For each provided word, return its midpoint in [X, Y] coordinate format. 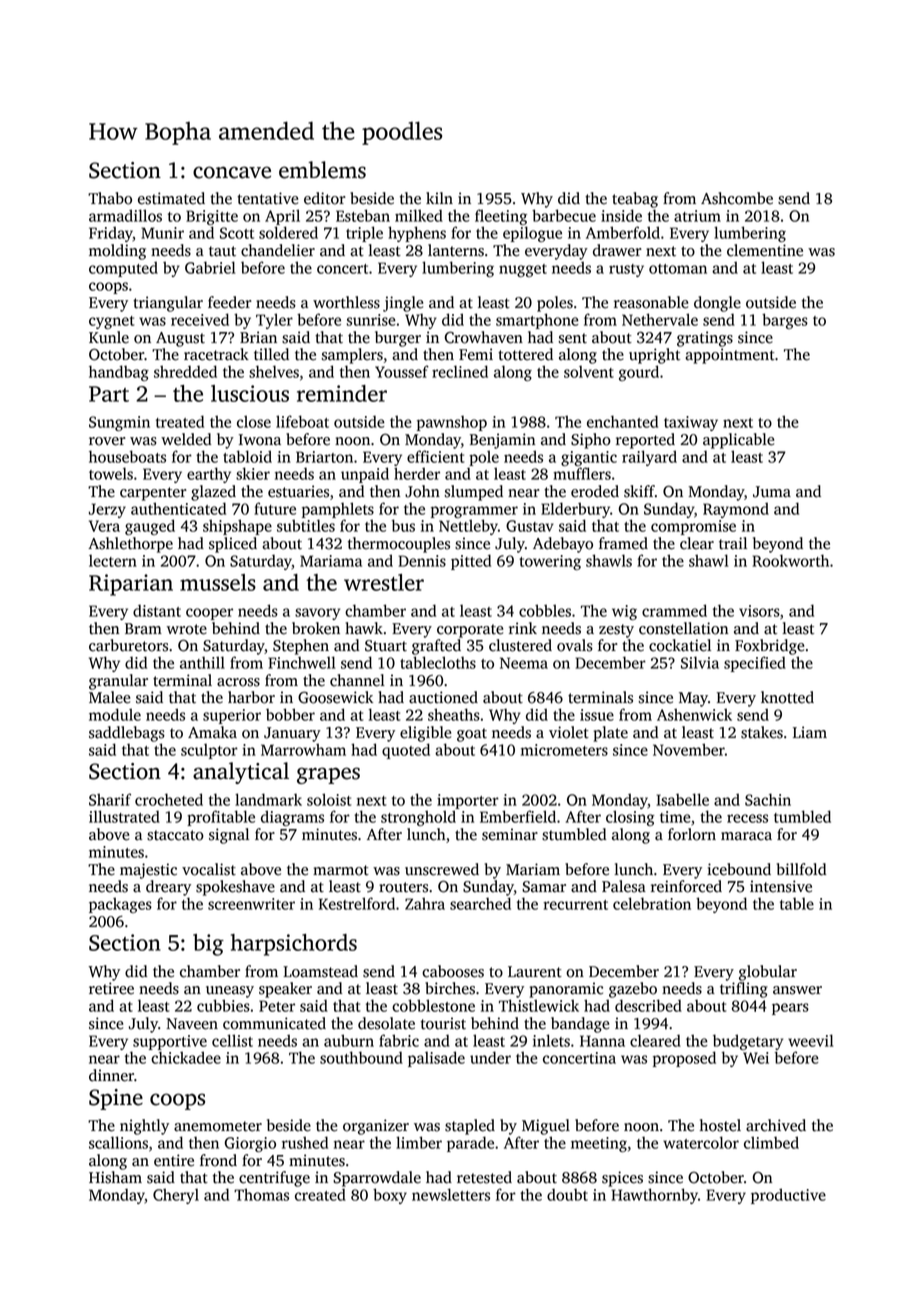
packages [120, 905]
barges [785, 321]
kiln [439, 198]
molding [117, 252]
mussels [218, 582]
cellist [232, 1040]
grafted [436, 647]
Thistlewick [539, 1005]
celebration [652, 903]
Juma [772, 492]
